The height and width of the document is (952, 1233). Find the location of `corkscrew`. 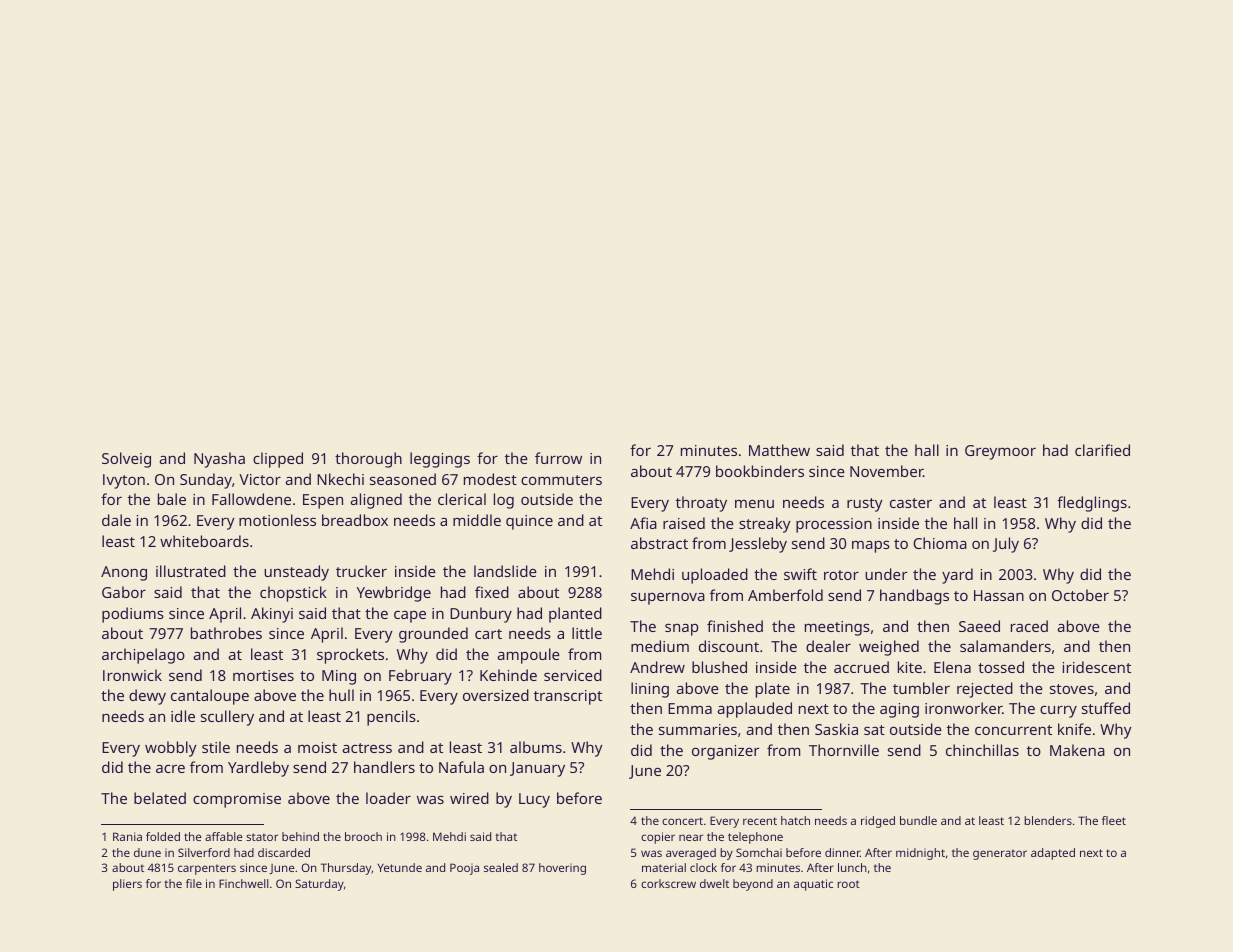

corkscrew is located at coordinates (668, 883).
